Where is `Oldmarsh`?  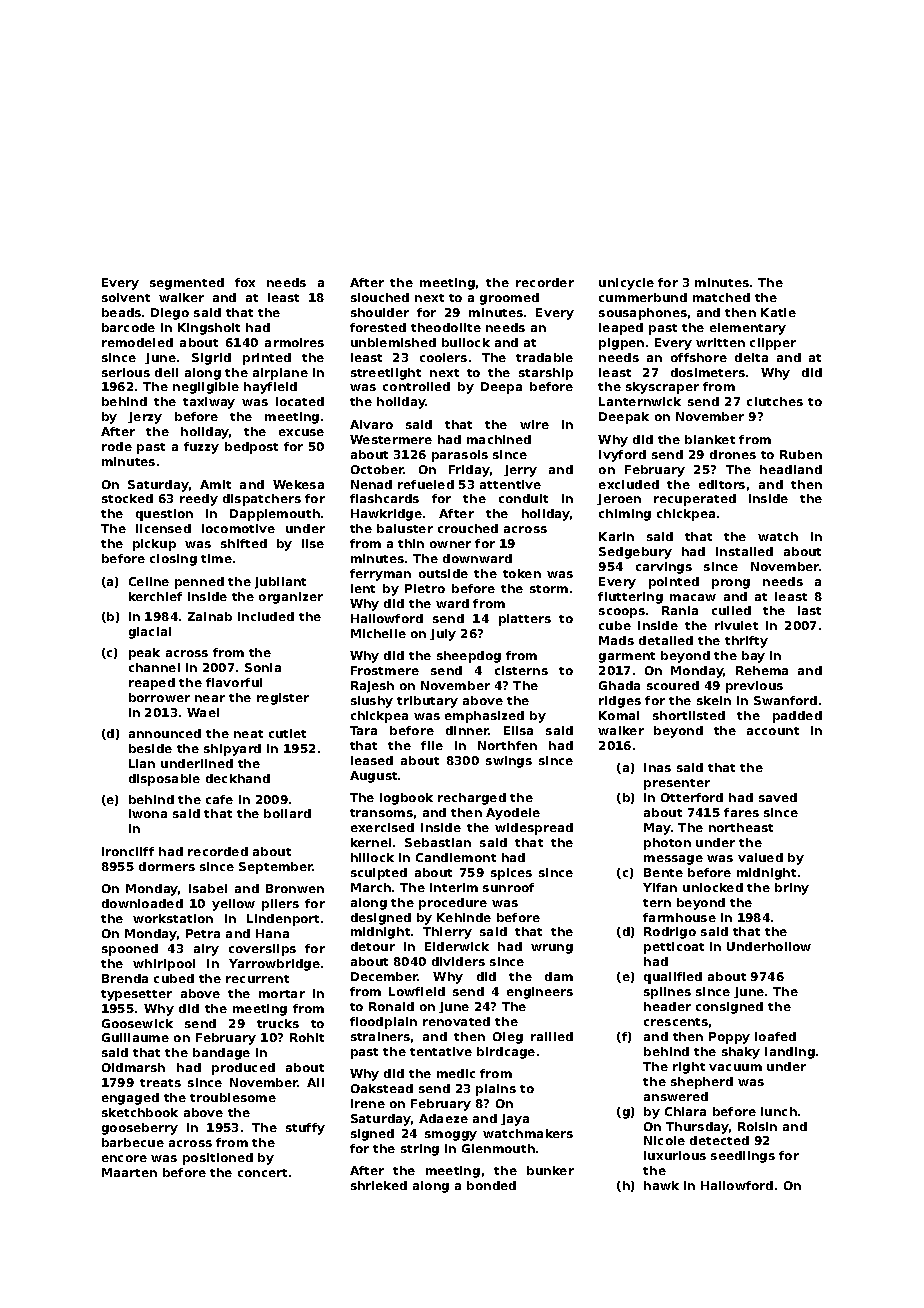 Oldmarsh is located at coordinates (133, 1067).
